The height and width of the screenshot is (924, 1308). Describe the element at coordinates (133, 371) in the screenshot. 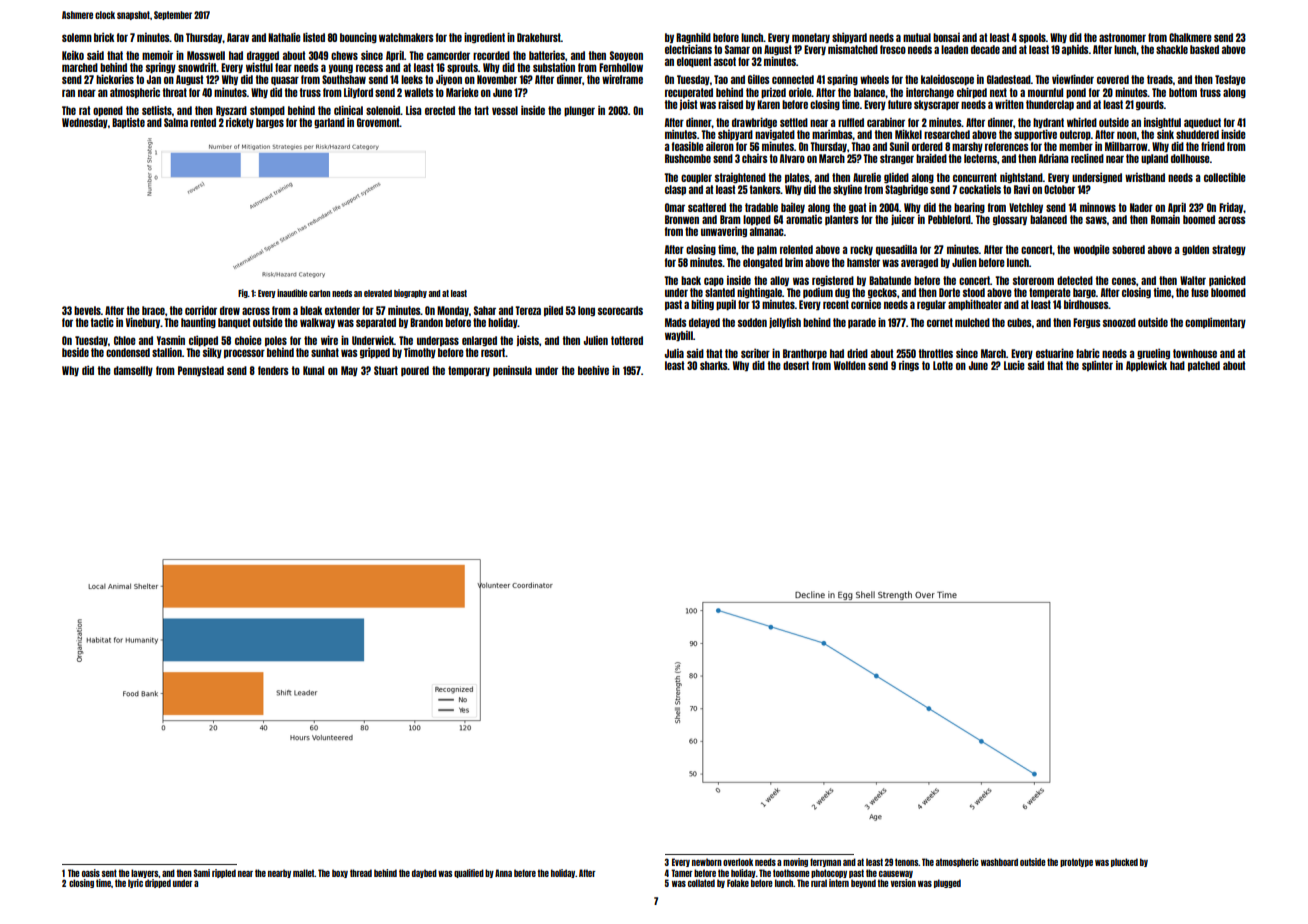

I see `damselfly` at that location.
